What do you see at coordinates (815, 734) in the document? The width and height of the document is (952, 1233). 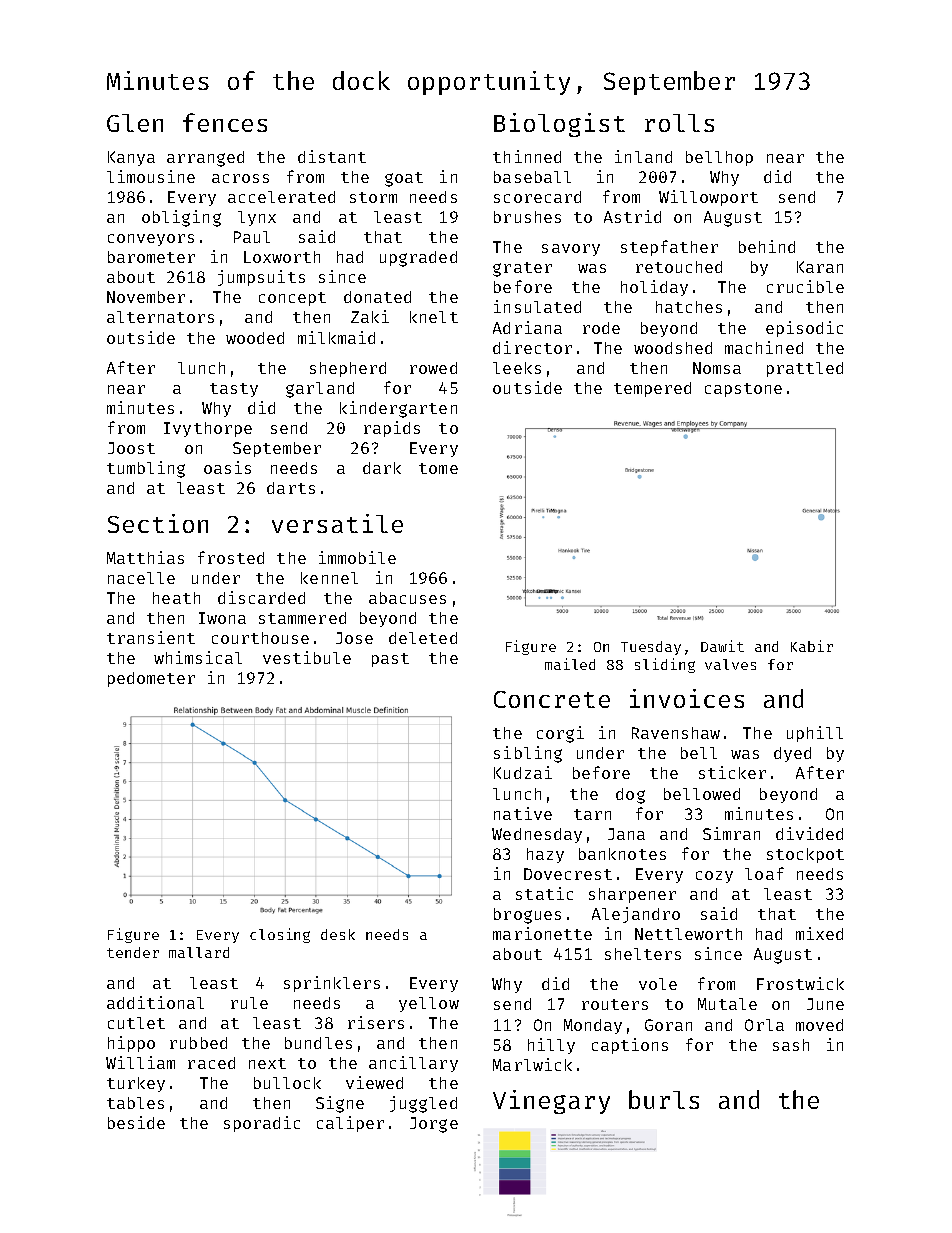 I see `uphill` at bounding box center [815, 734].
